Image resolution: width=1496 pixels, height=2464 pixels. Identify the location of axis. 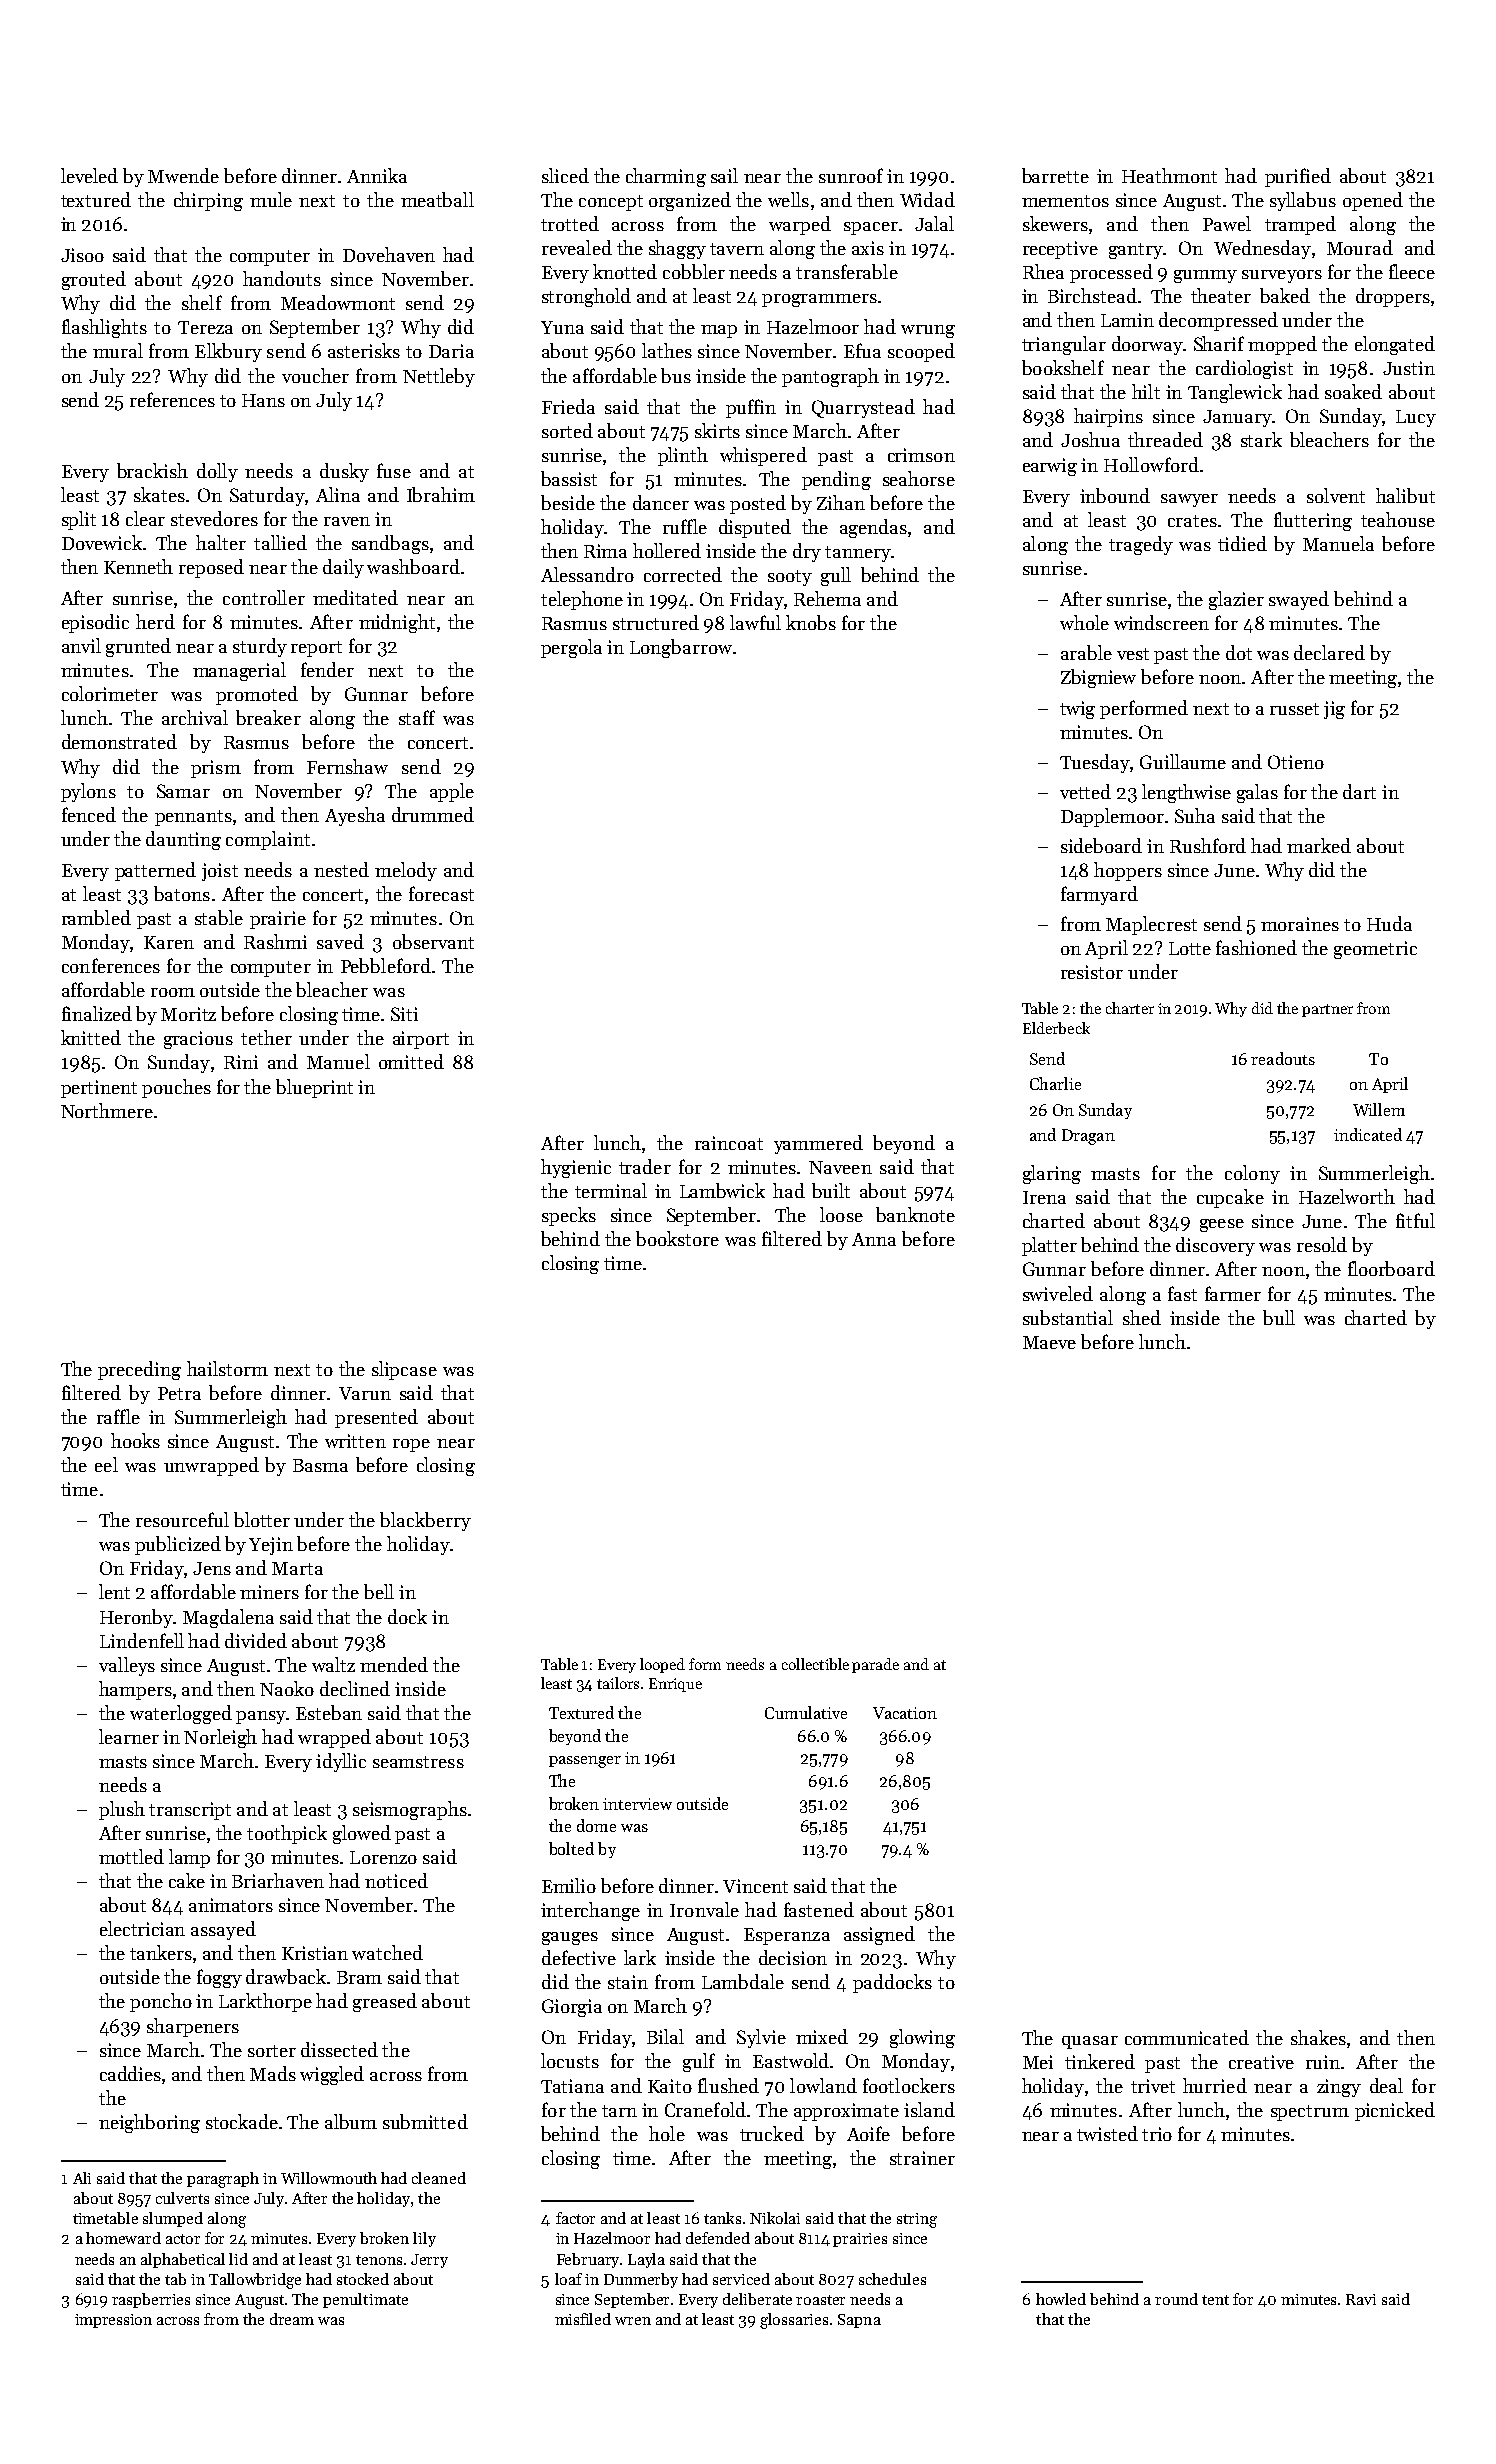
(868, 248).
